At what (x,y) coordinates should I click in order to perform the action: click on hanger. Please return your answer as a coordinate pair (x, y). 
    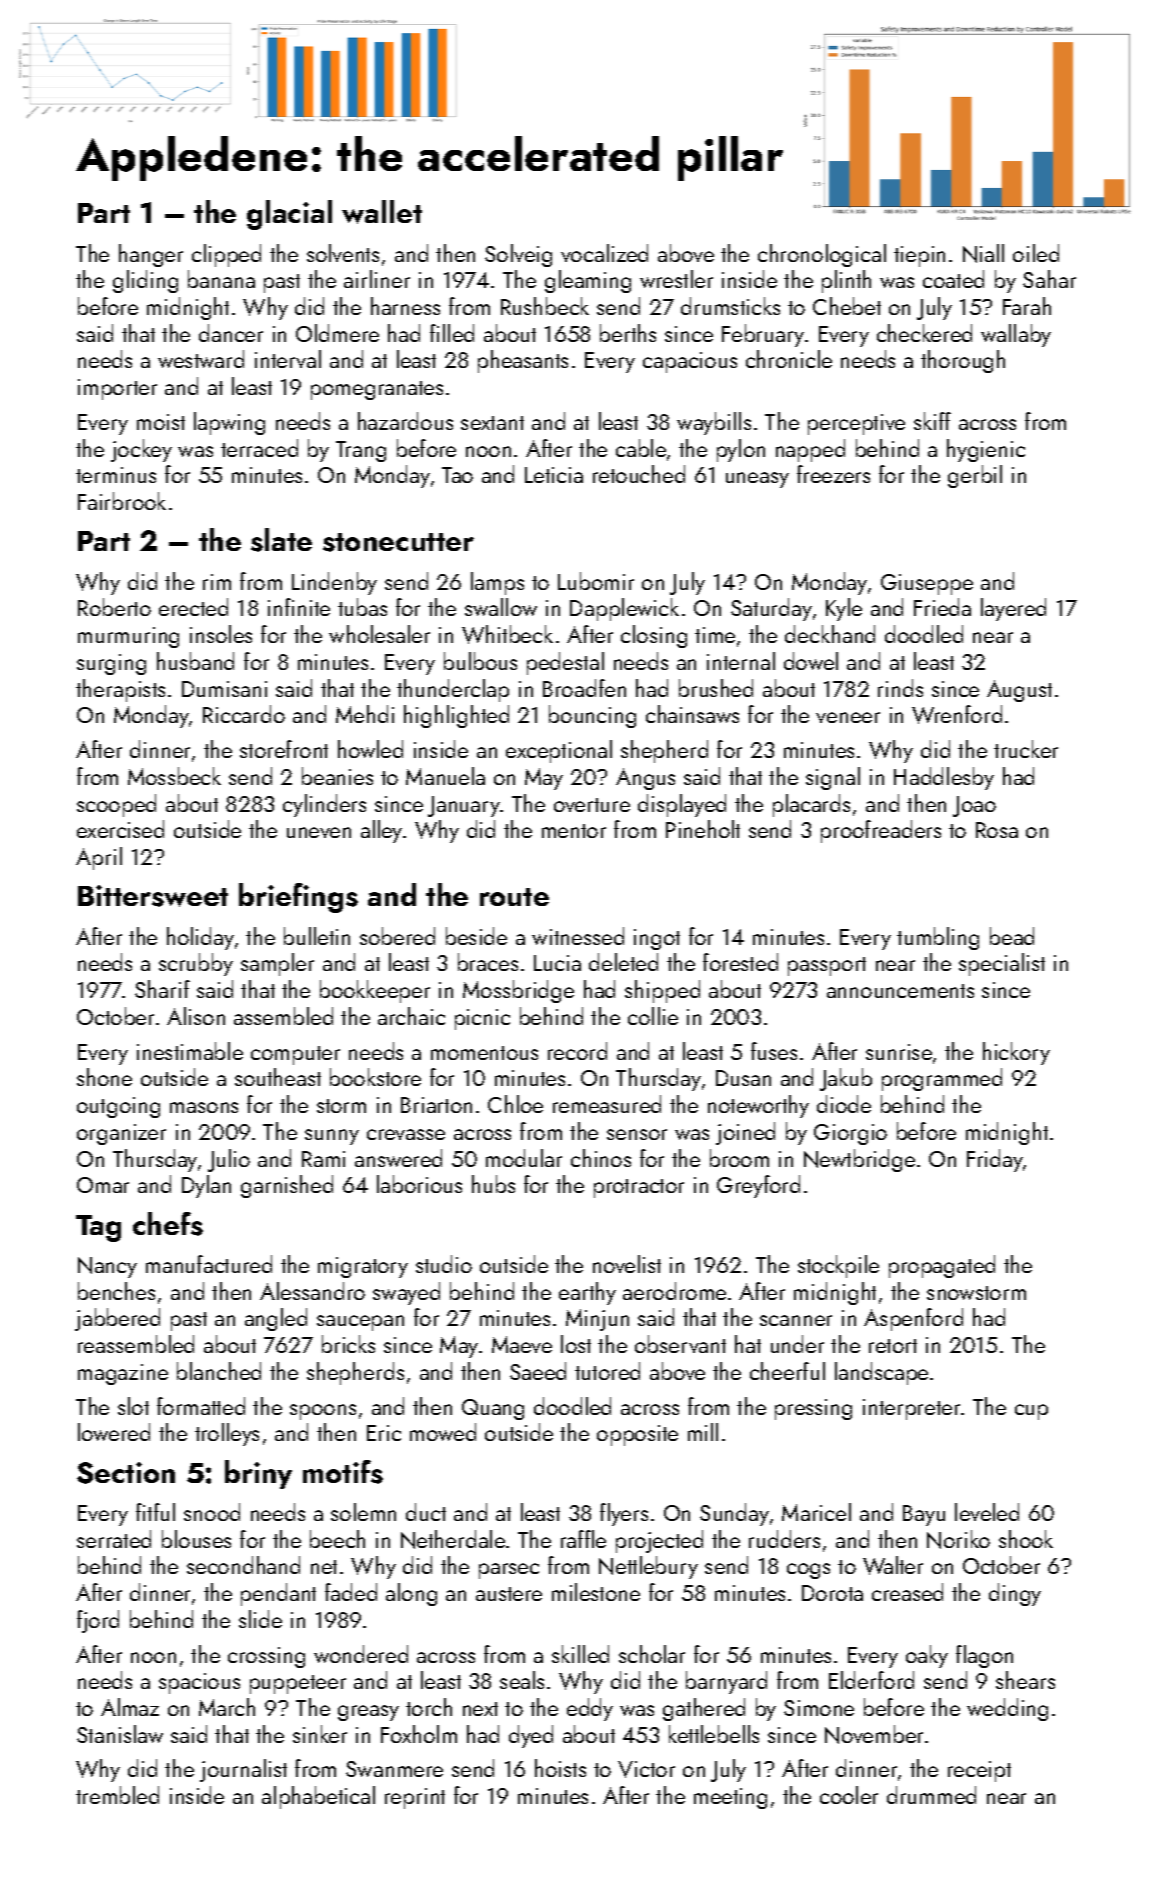
    Looking at the image, I should click on (151, 255).
